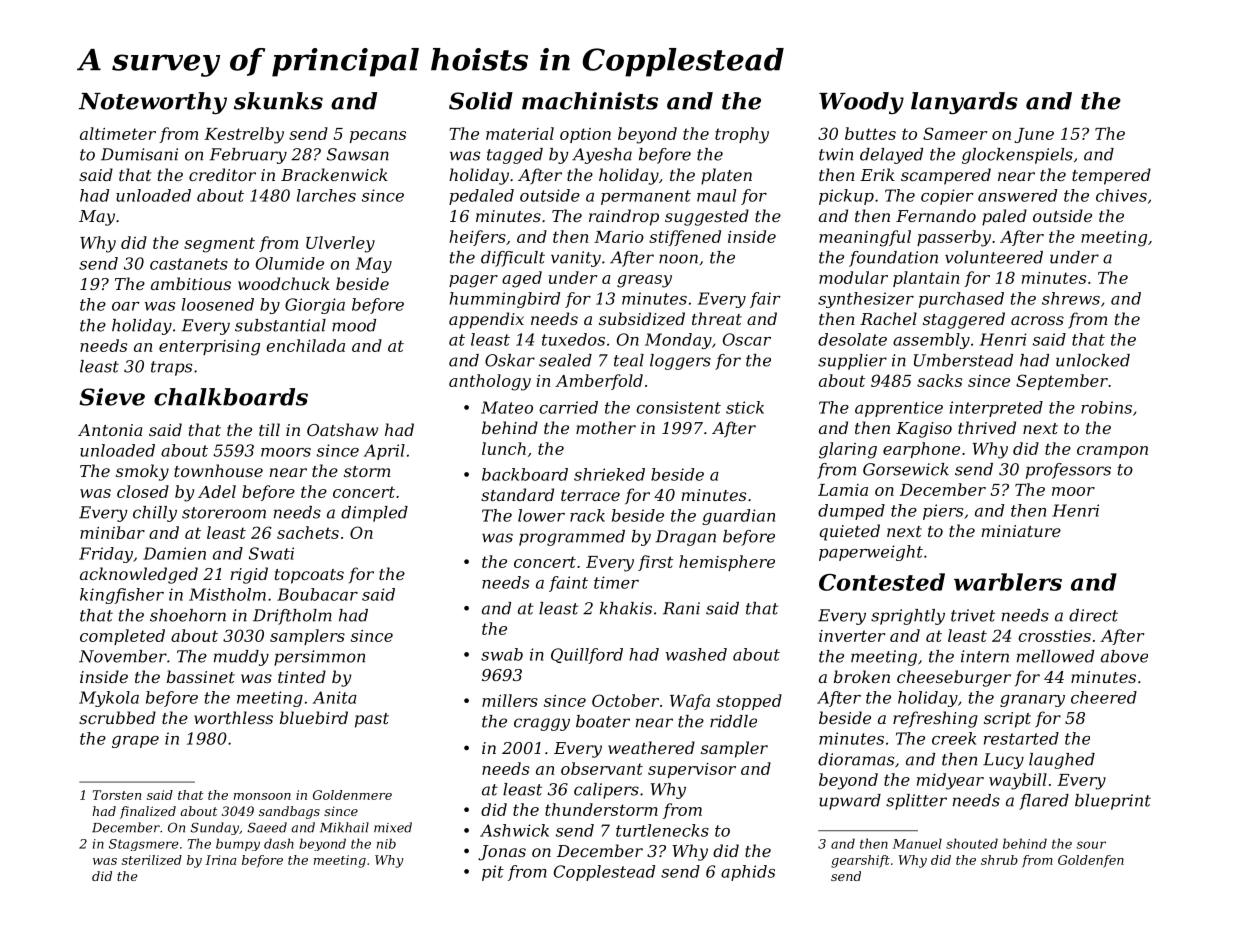  What do you see at coordinates (946, 176) in the image?
I see `scampered` at bounding box center [946, 176].
